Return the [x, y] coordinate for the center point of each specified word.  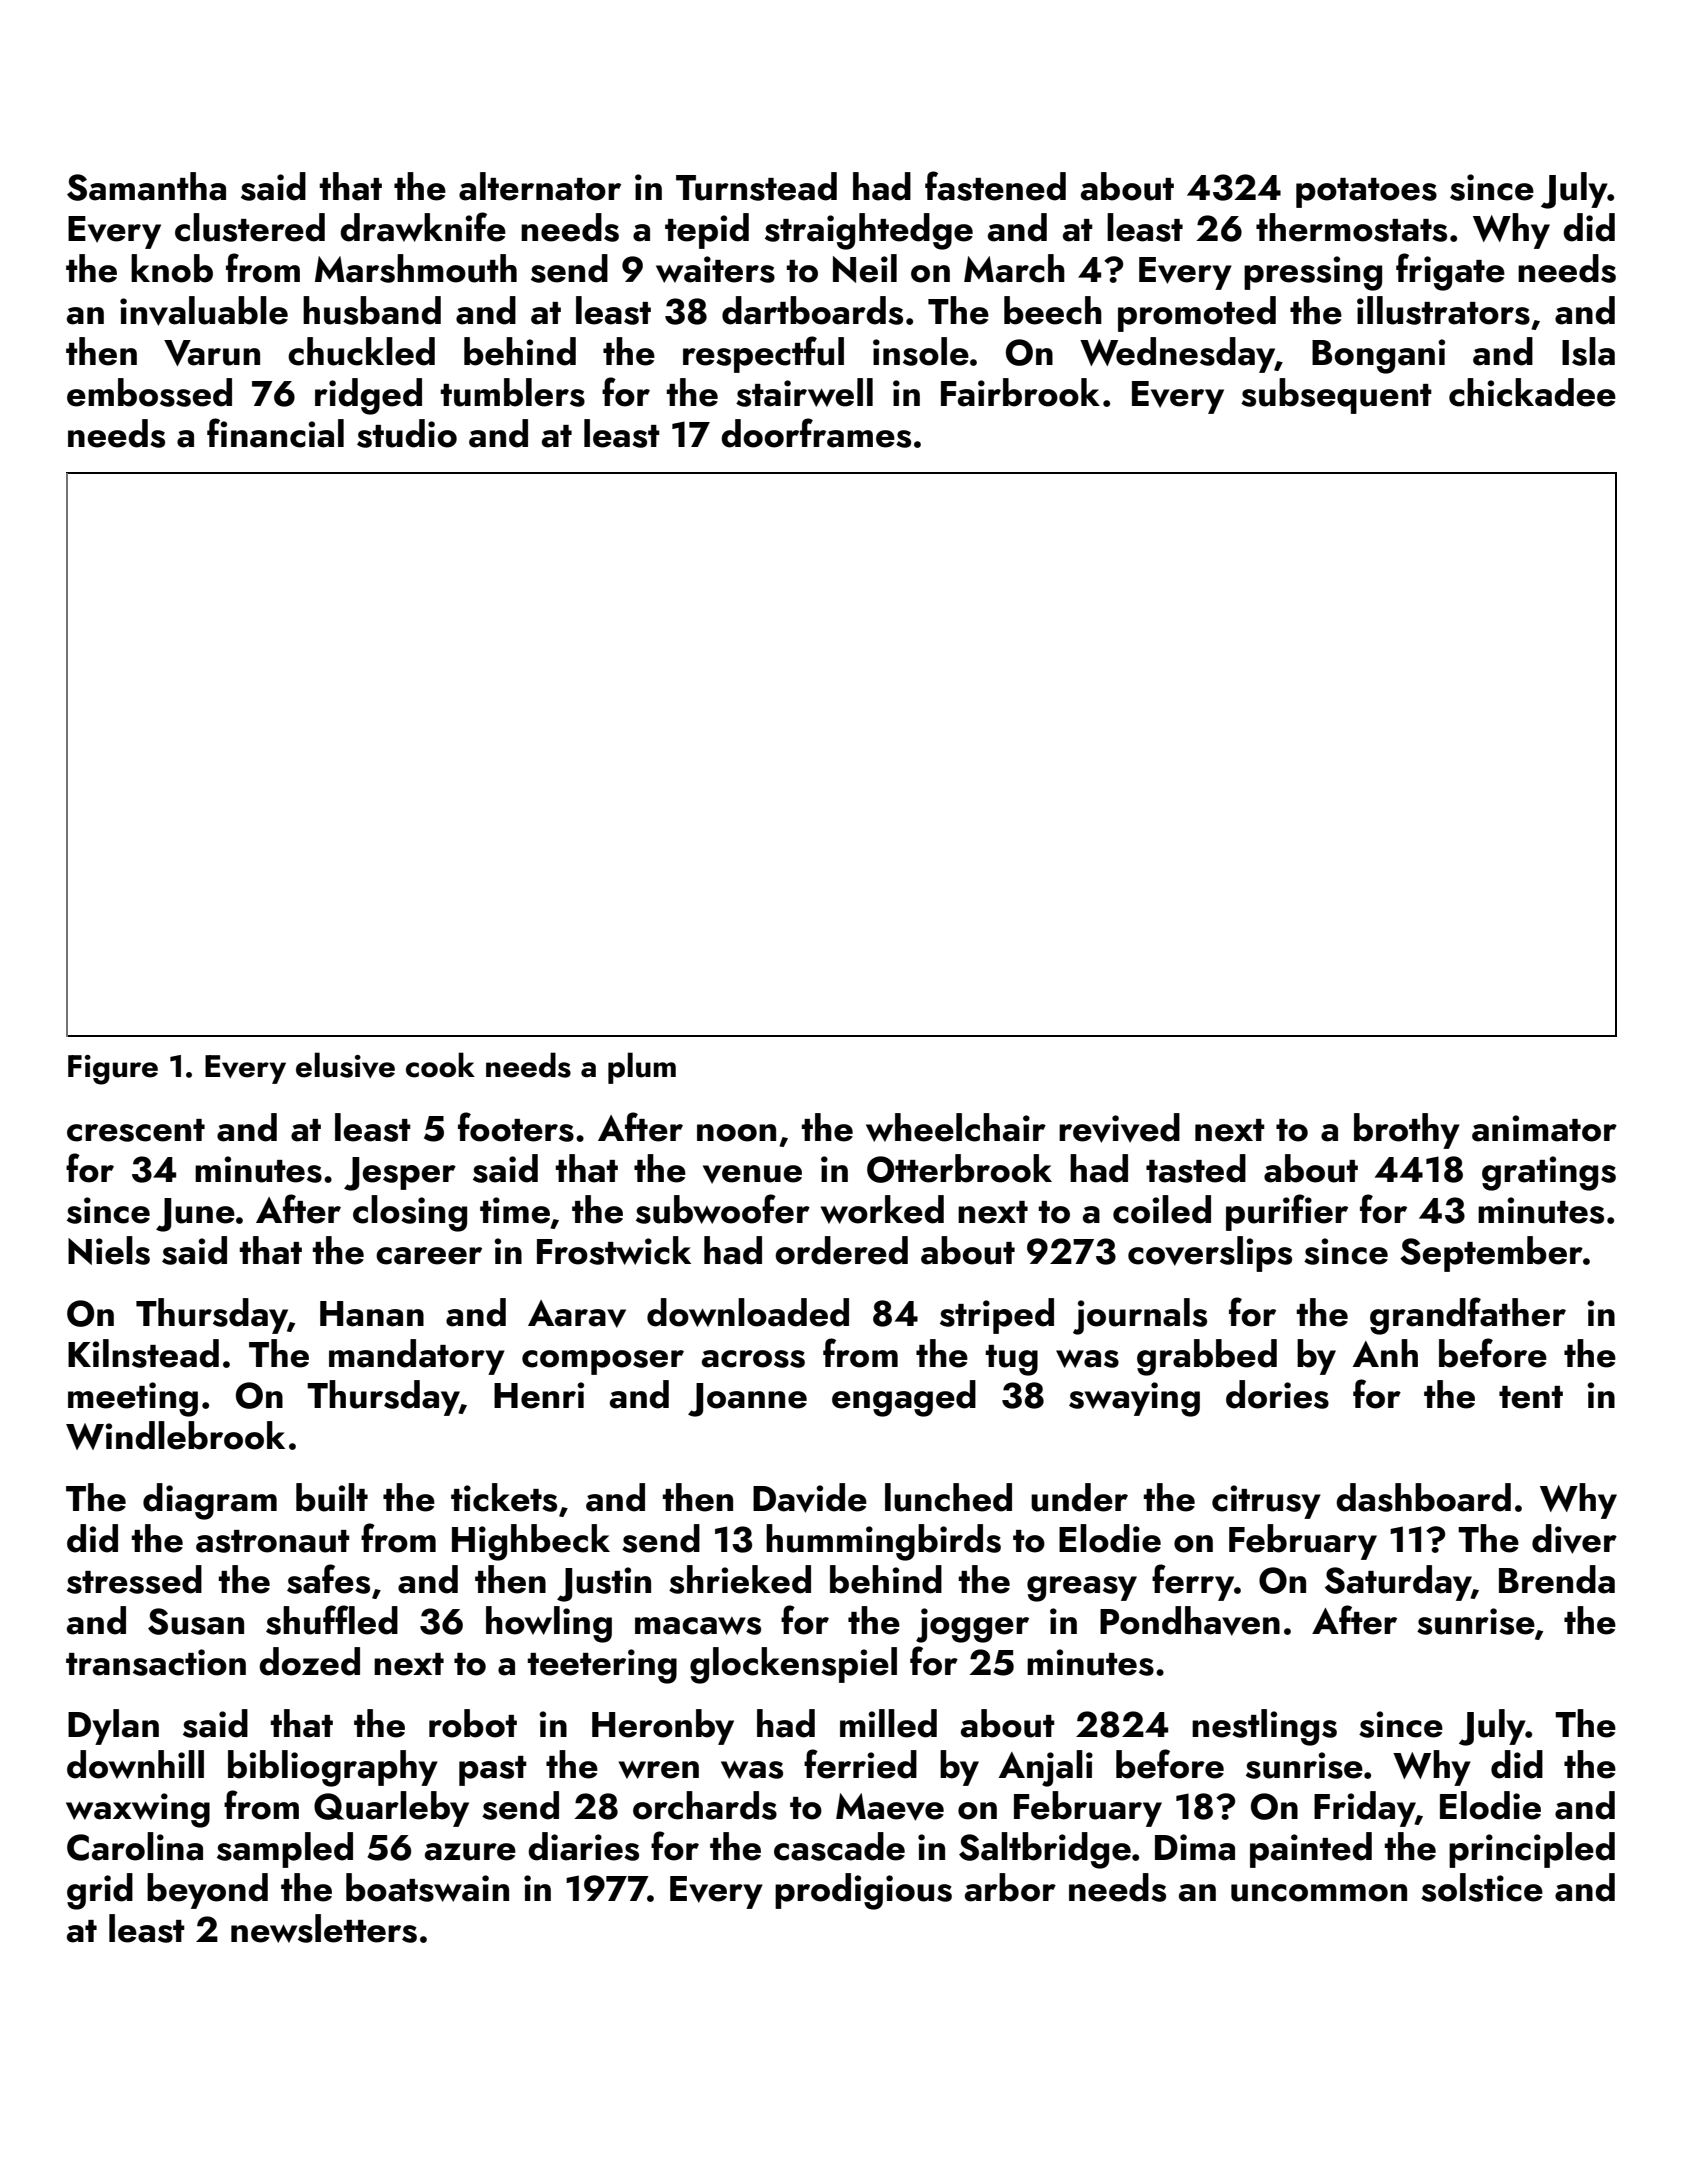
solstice [1482, 1887]
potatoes [1366, 193]
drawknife [423, 227]
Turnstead [756, 186]
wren [659, 1770]
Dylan [113, 1727]
